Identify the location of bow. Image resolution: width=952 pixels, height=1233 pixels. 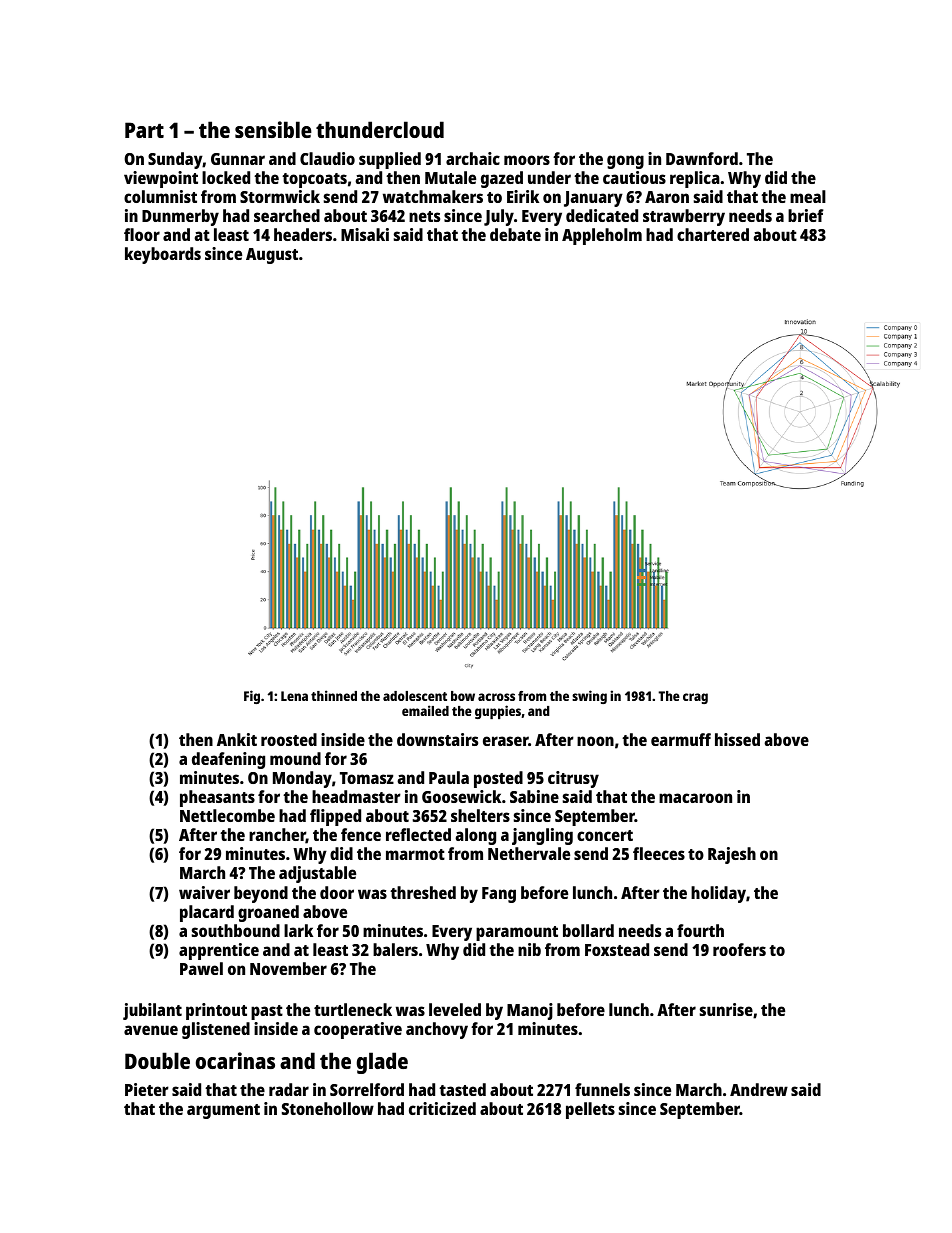
(463, 696).
